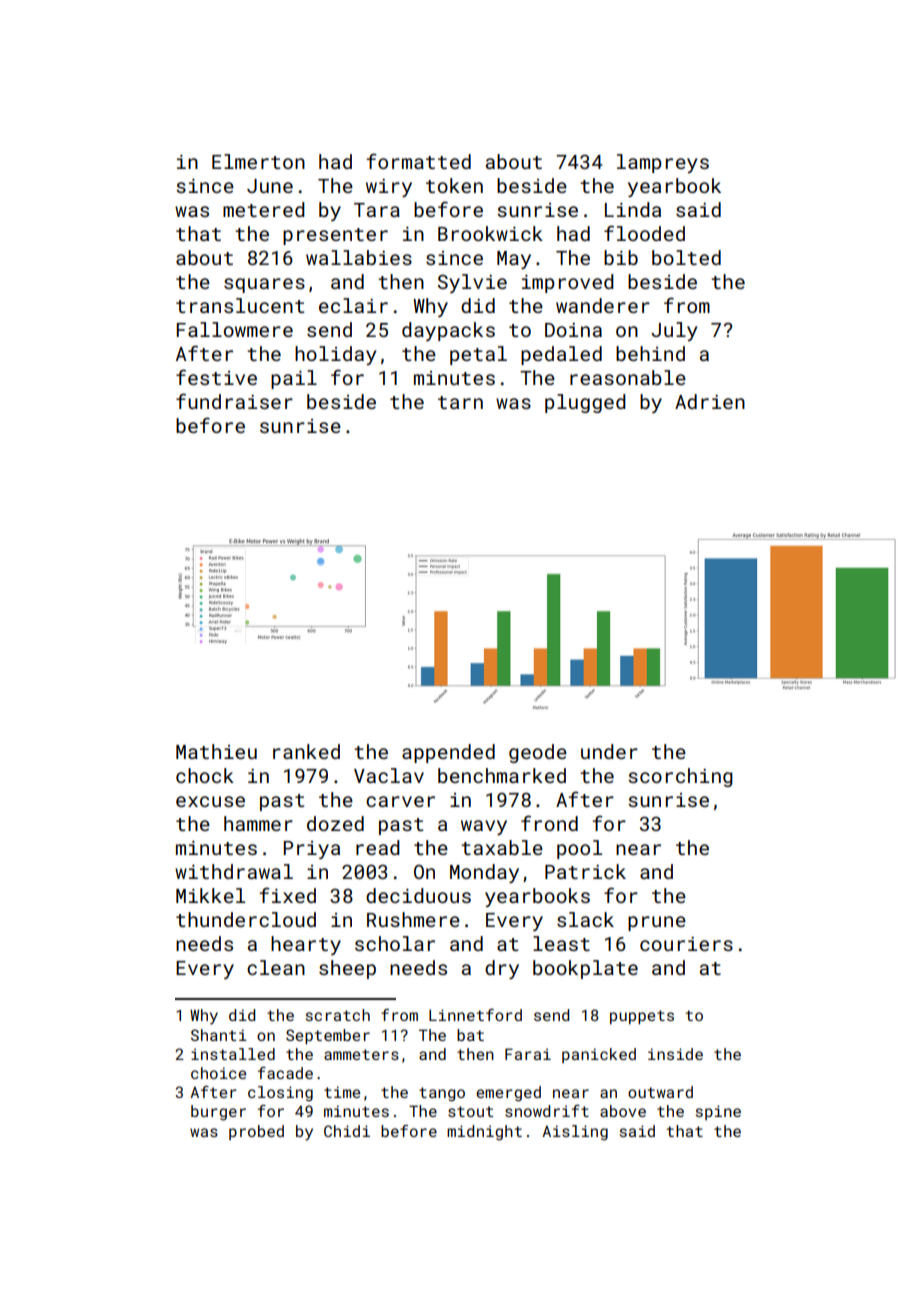 The width and height of the screenshot is (924, 1311). Describe the element at coordinates (502, 775) in the screenshot. I see `benchmarked` at that location.
